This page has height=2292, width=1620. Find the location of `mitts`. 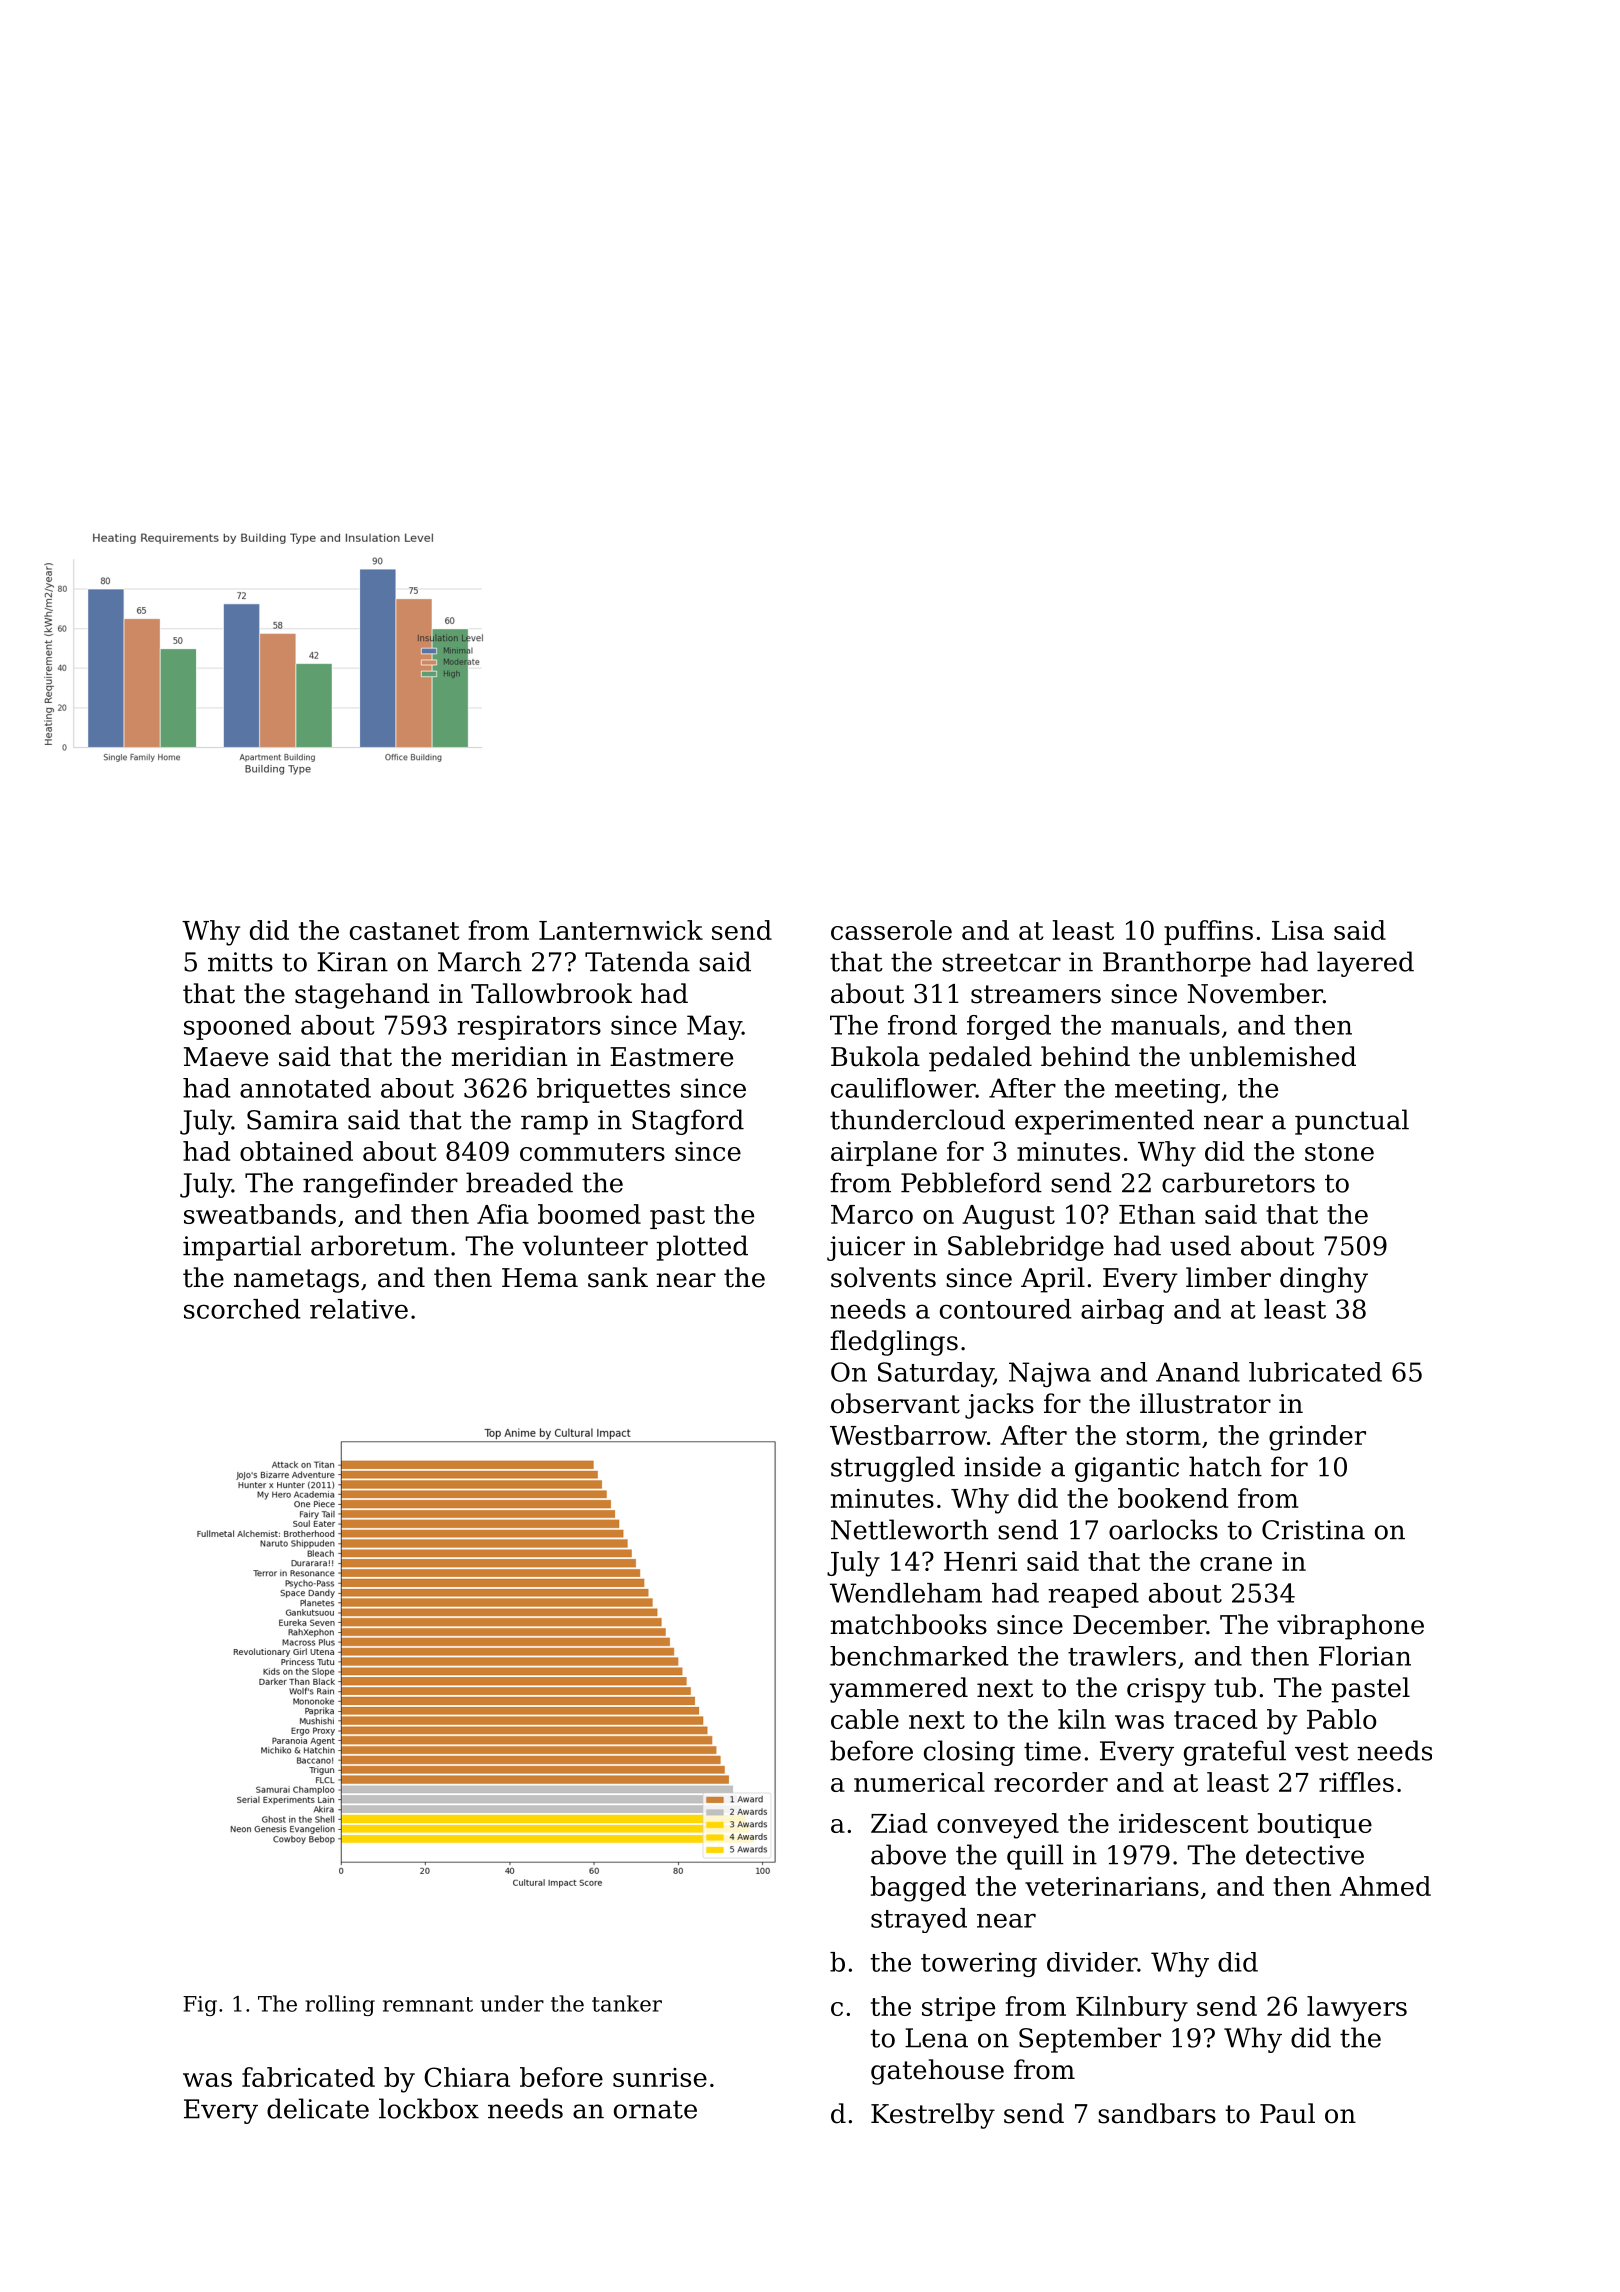

mitts is located at coordinates (240, 962).
